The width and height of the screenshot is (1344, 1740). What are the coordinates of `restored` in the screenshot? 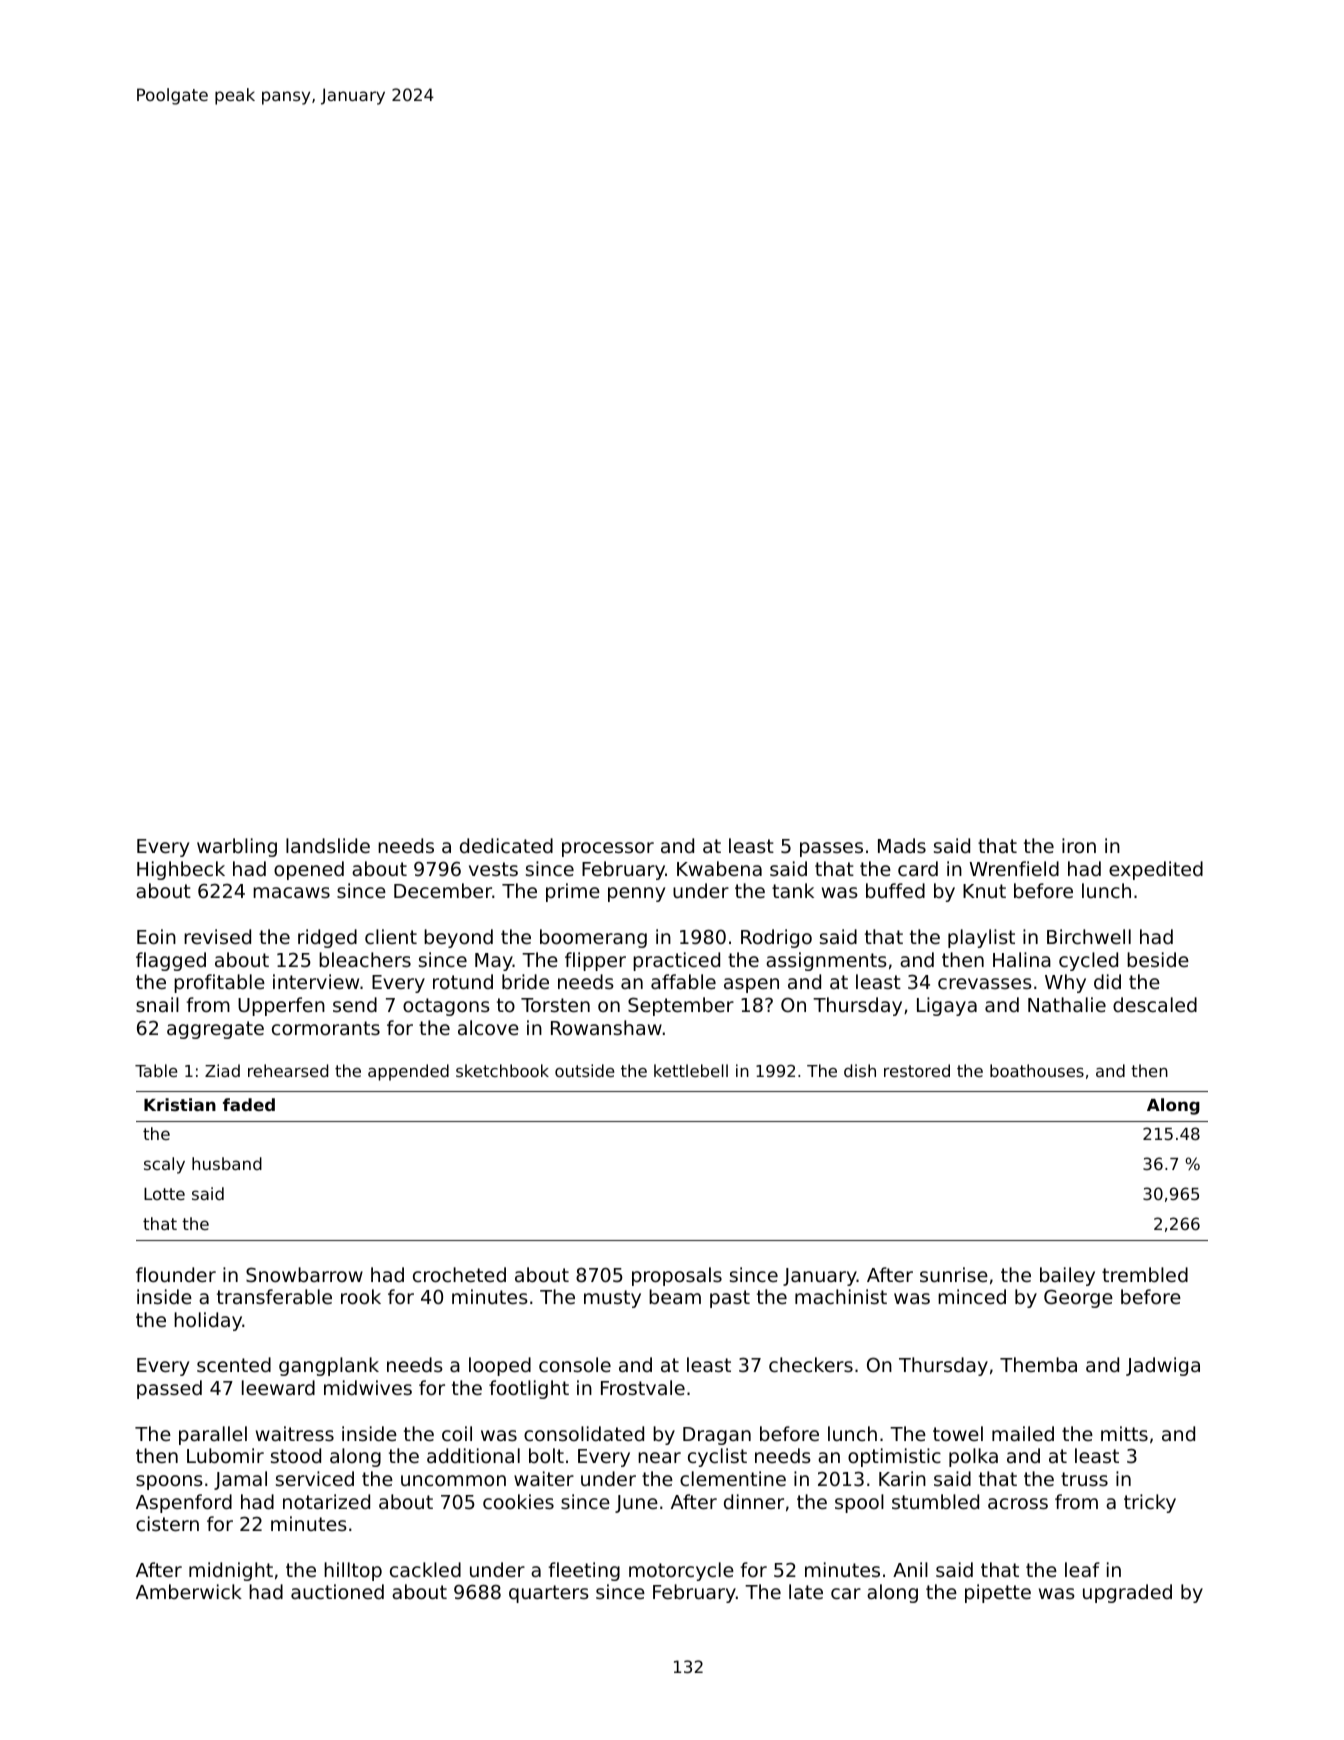 It's located at (917, 1070).
